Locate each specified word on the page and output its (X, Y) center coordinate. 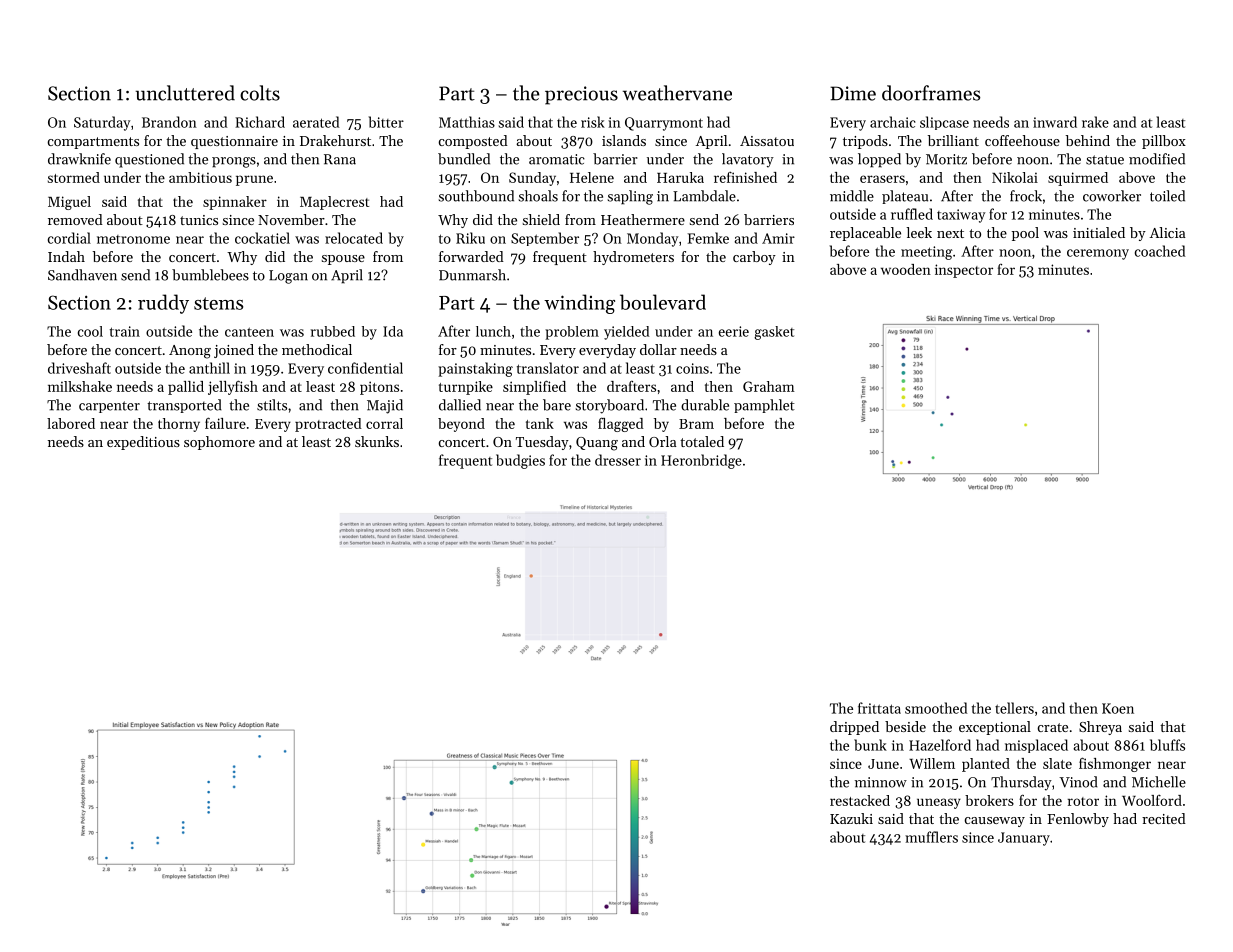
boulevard (663, 302)
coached (1160, 251)
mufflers (931, 837)
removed (75, 219)
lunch (493, 331)
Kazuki (851, 818)
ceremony (1098, 254)
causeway (995, 822)
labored (71, 423)
